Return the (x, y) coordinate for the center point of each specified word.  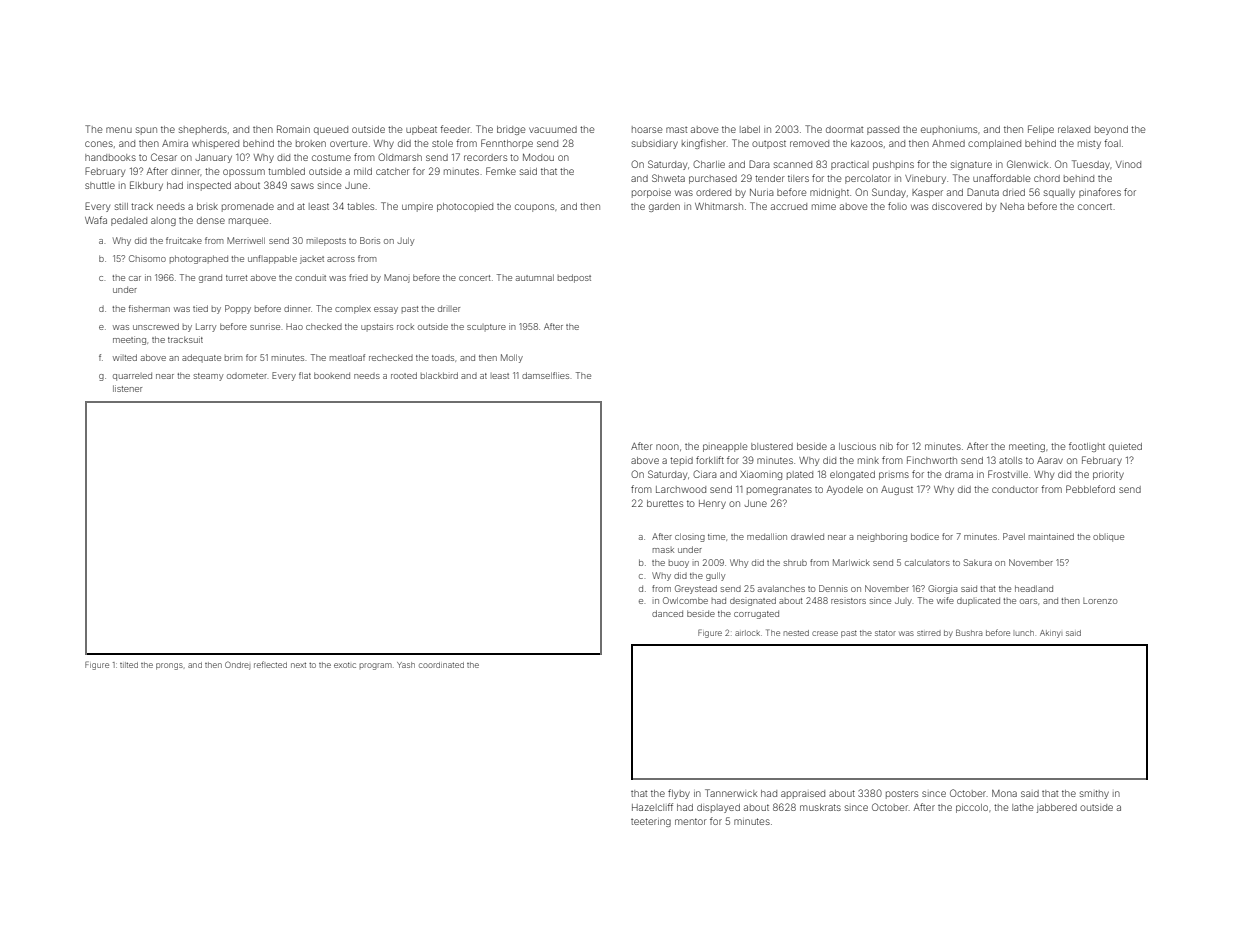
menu (119, 130)
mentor (691, 821)
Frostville (1008, 474)
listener (127, 388)
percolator (868, 179)
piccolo (972, 808)
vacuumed (553, 129)
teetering (651, 822)
